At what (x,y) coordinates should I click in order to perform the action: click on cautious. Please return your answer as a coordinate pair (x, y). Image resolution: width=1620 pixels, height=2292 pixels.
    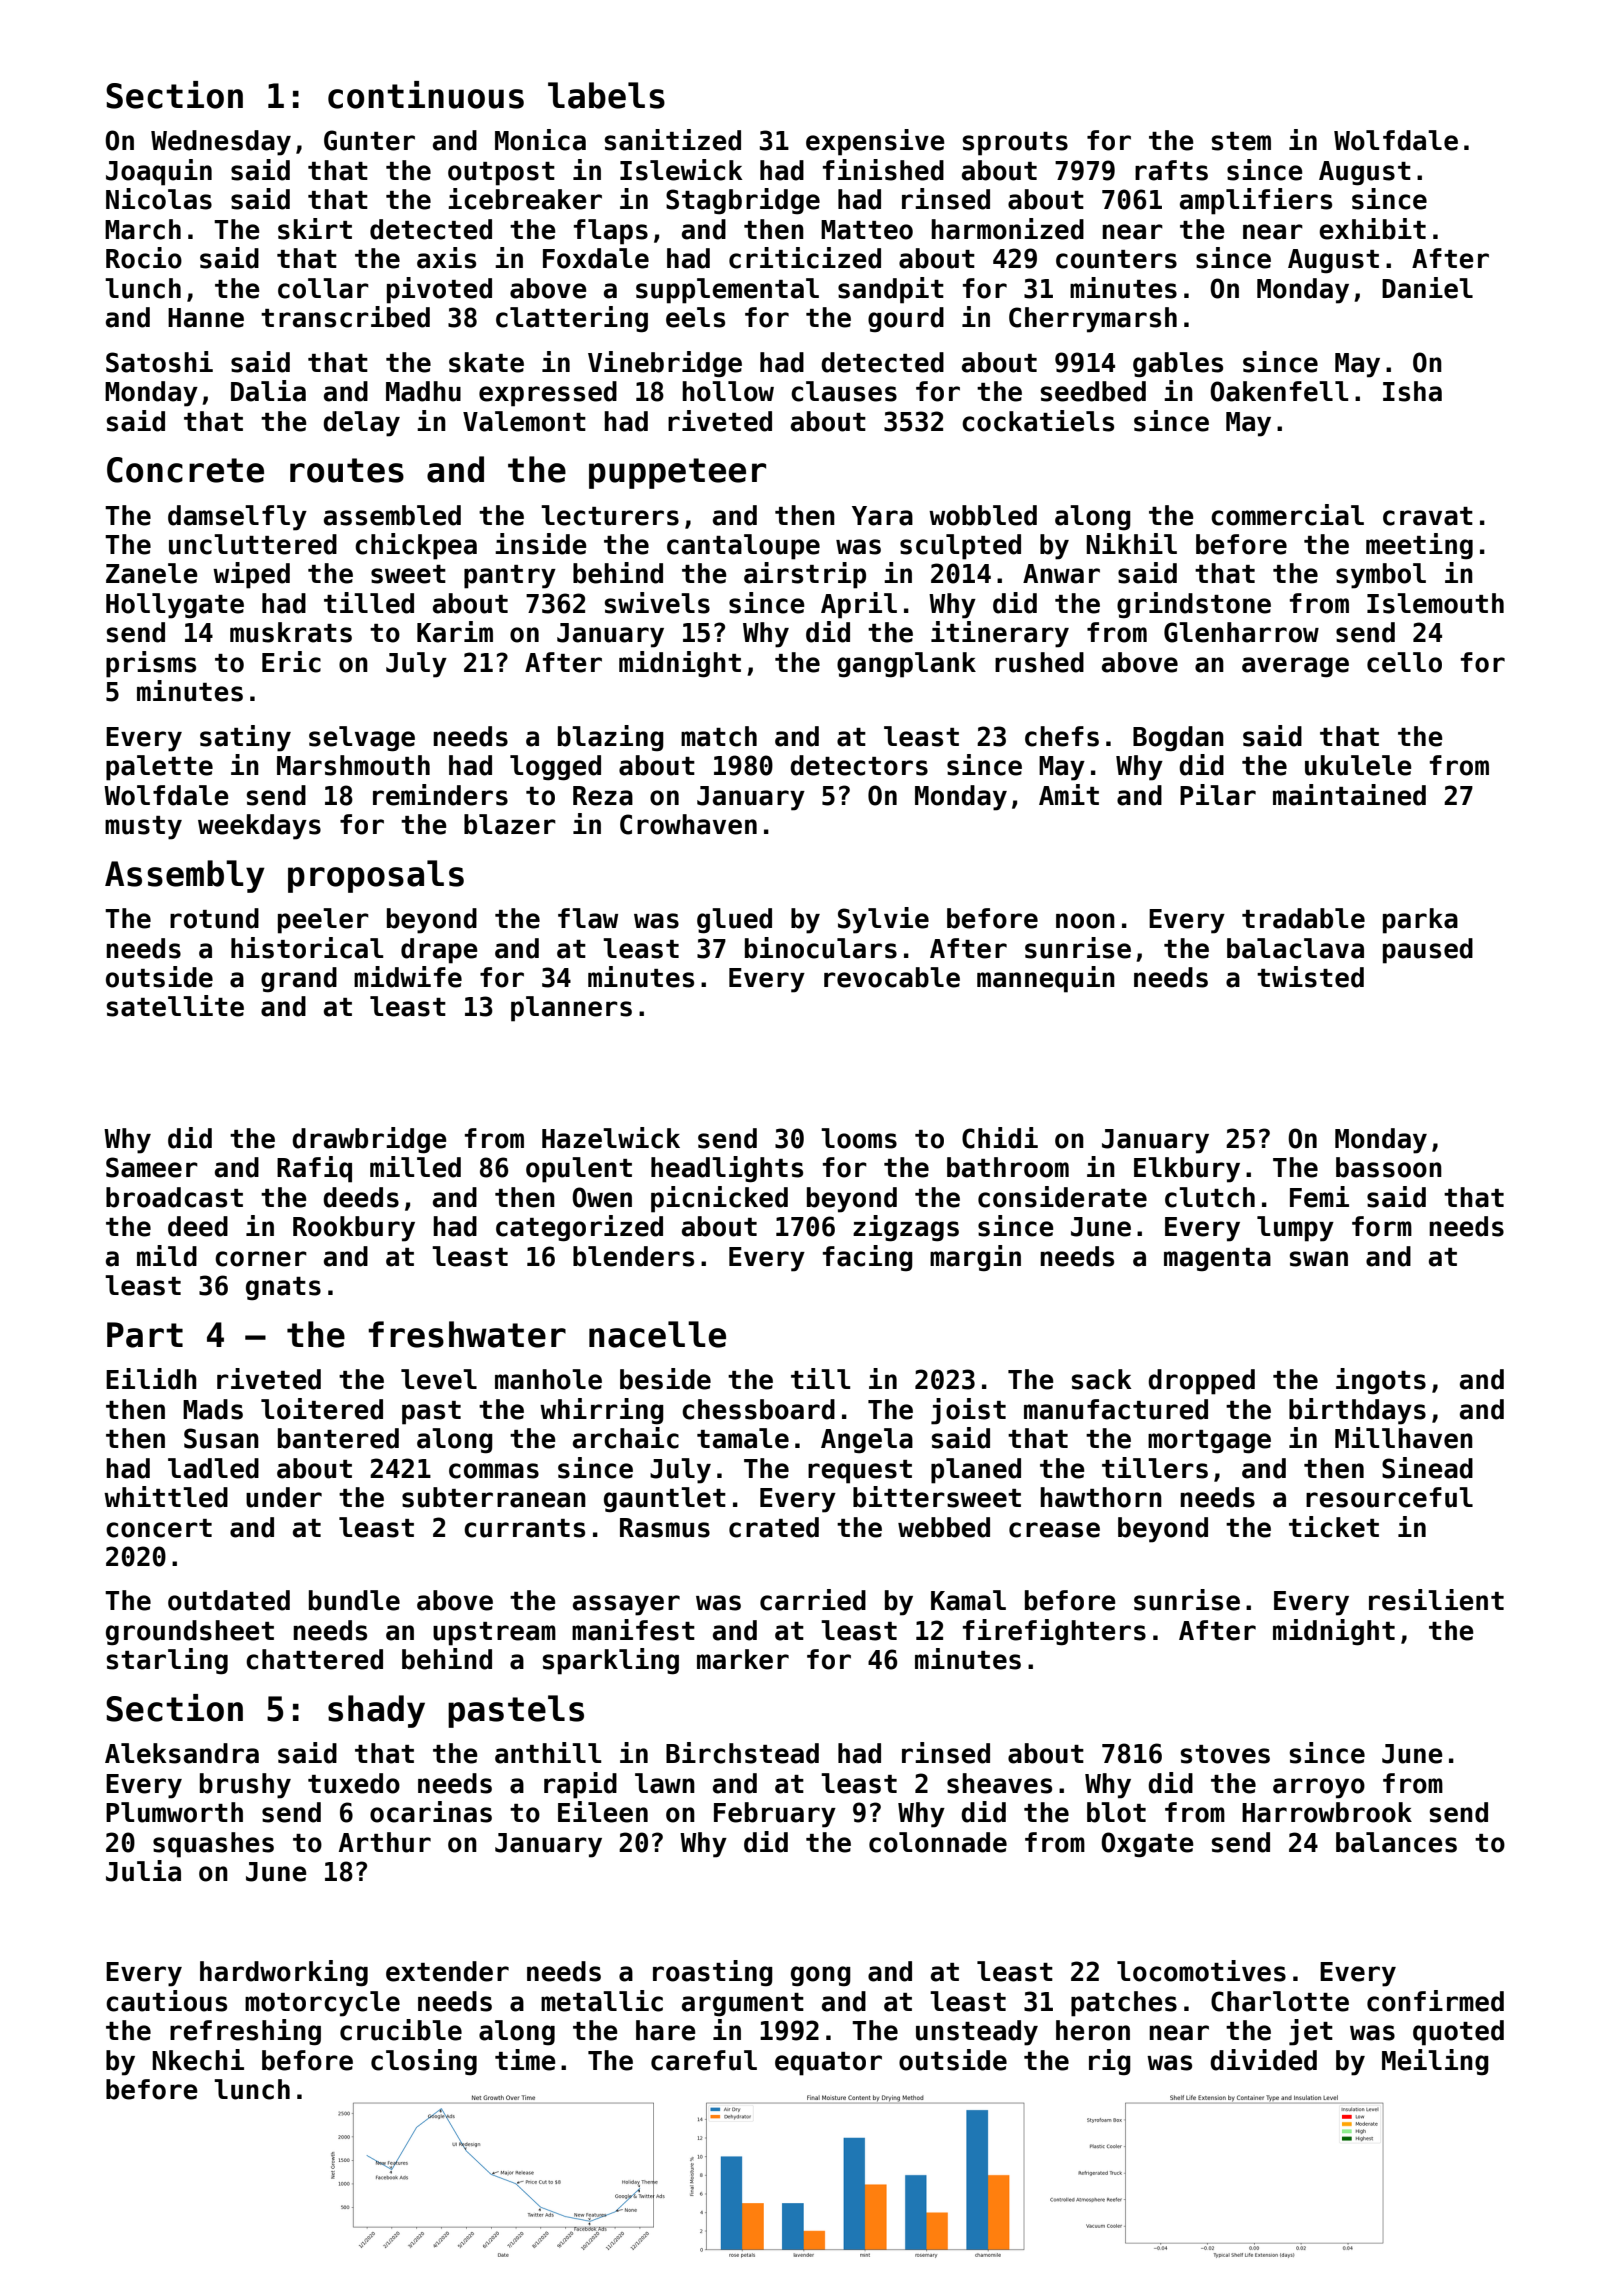
    Looking at the image, I should click on (166, 2001).
